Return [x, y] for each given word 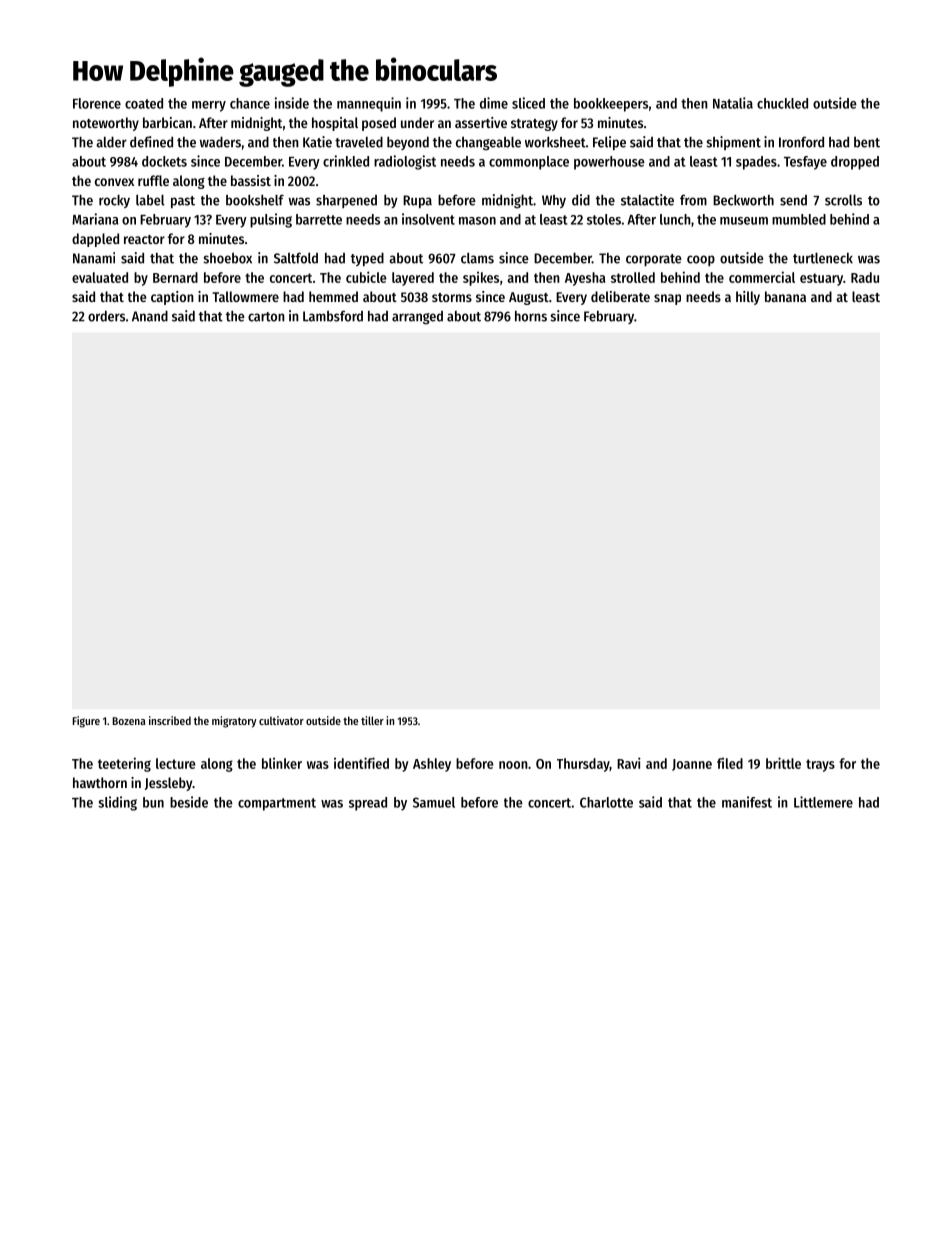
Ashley [432, 765]
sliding [117, 803]
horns [531, 316]
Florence [97, 103]
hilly [748, 298]
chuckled [782, 103]
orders [106, 316]
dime [494, 103]
